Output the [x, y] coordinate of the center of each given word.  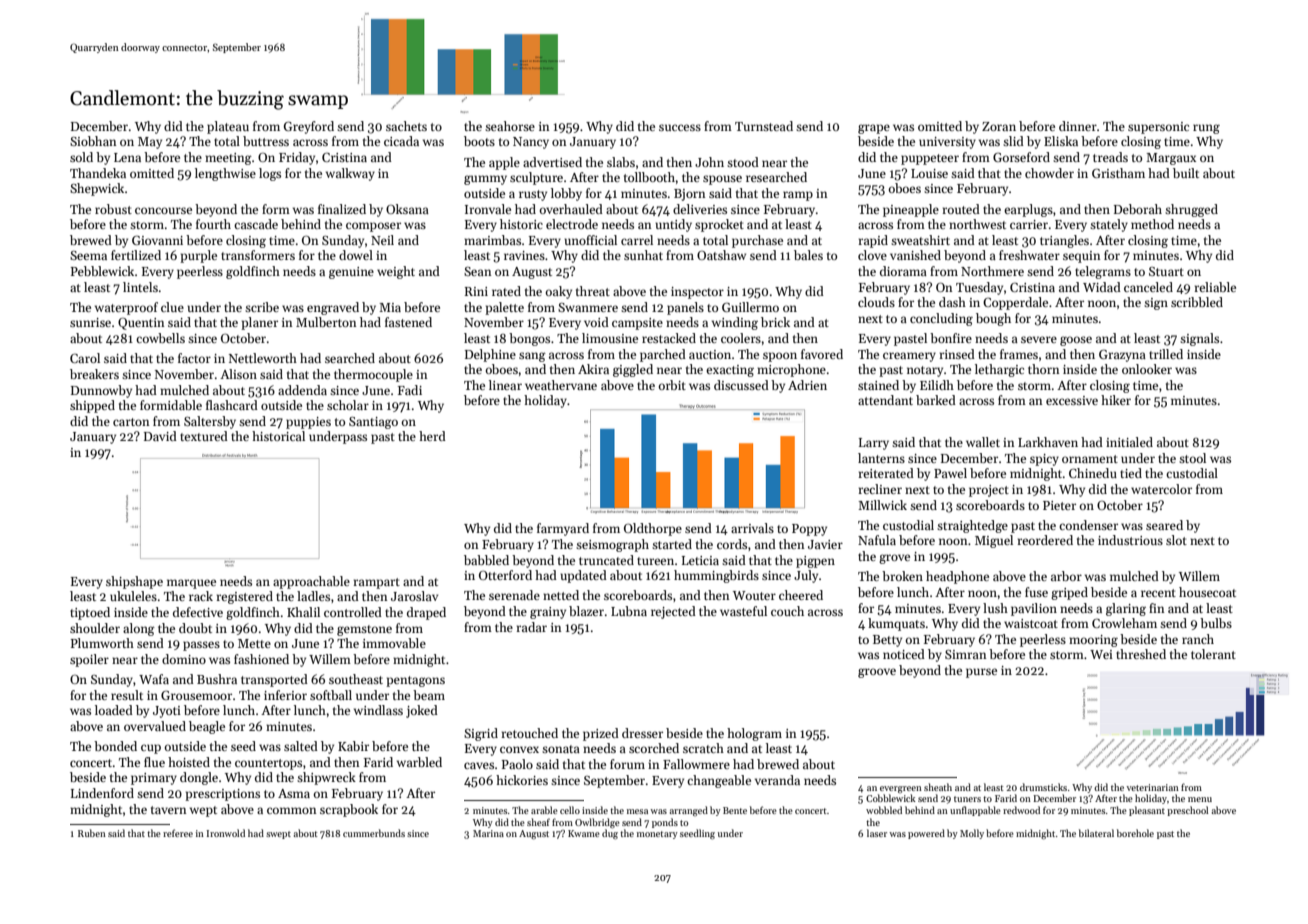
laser [877, 833]
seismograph [612, 545]
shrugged [1191, 210]
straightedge [972, 526]
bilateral [1096, 833]
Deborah [1138, 209]
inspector [697, 293]
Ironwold [225, 833]
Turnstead [764, 126]
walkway [350, 174]
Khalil [303, 612]
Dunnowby [101, 391]
